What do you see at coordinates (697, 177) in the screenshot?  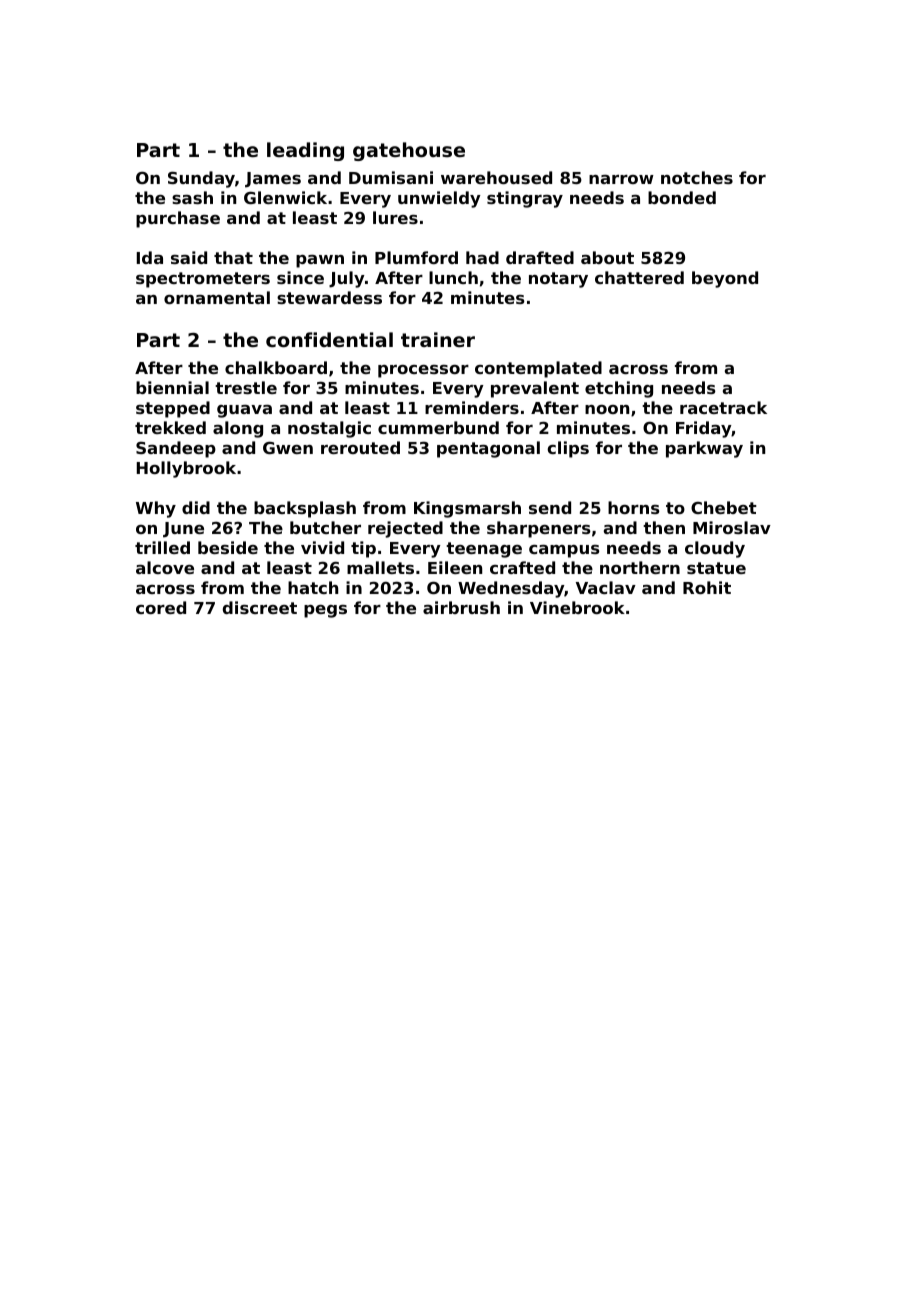 I see `notches` at bounding box center [697, 177].
